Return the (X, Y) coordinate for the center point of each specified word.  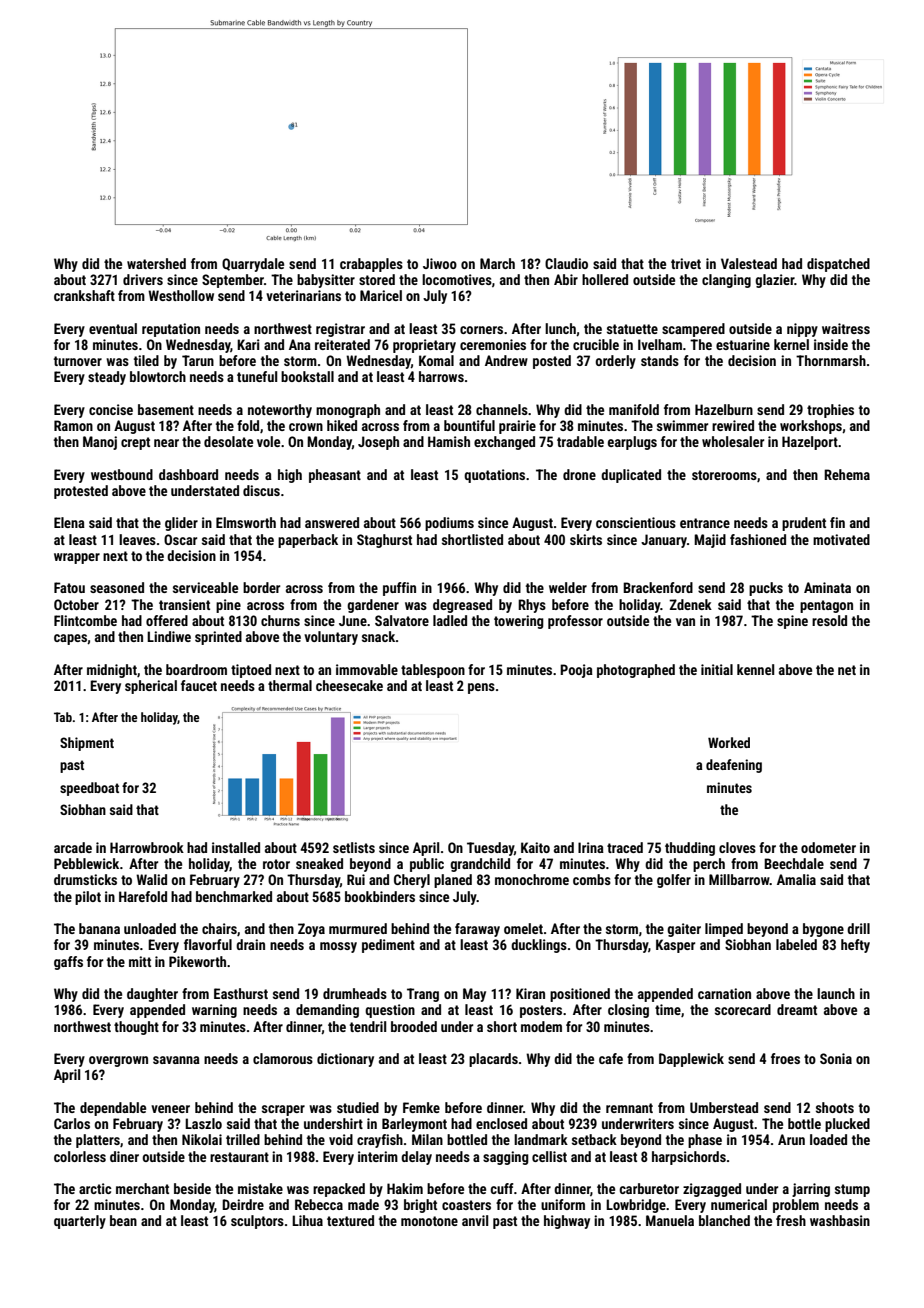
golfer (674, 881)
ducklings (539, 946)
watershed (156, 263)
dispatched (838, 265)
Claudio (566, 263)
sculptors (257, 1222)
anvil (475, 1220)
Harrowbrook (147, 847)
